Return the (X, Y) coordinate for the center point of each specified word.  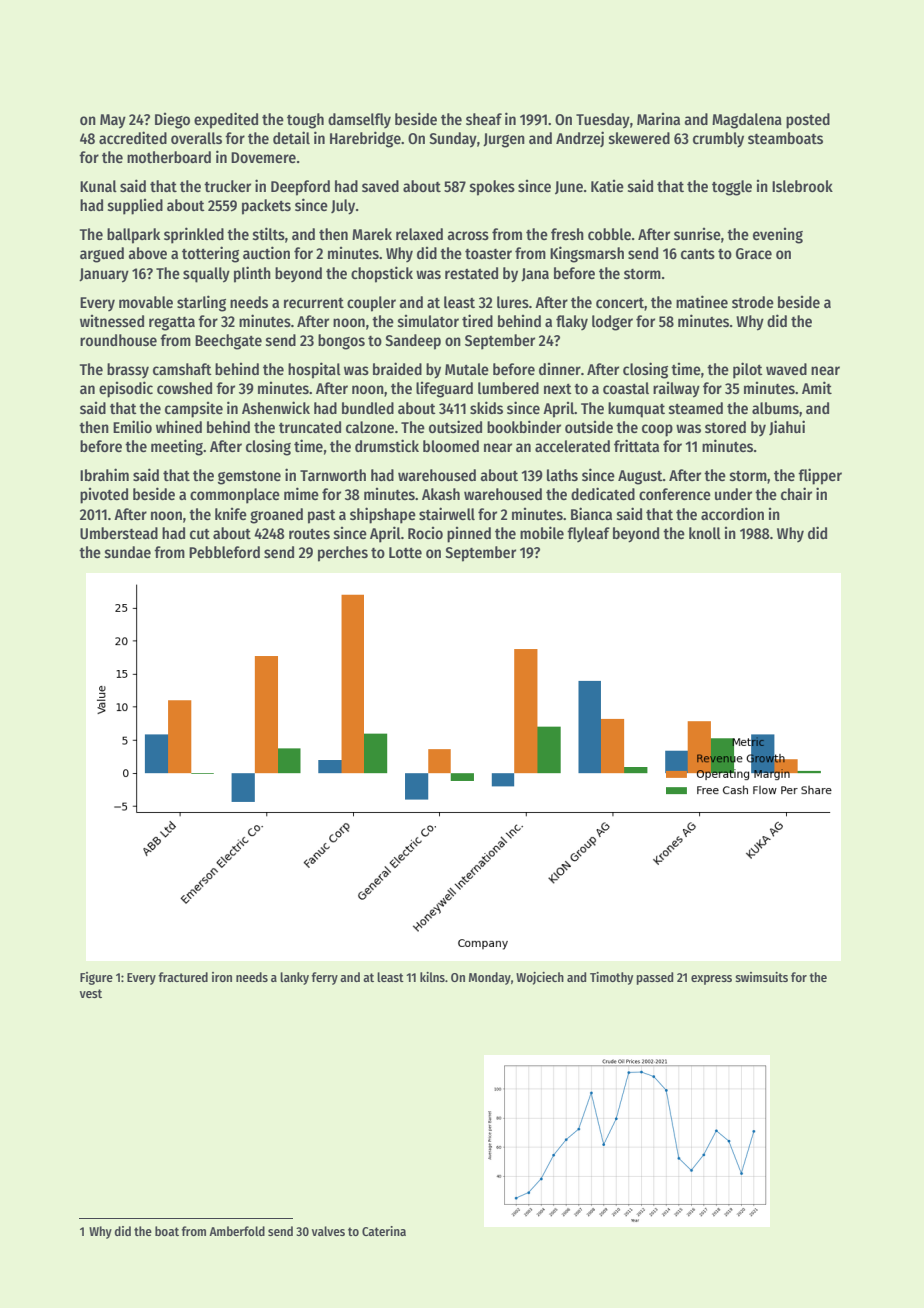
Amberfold (237, 1231)
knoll (705, 533)
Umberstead (119, 533)
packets (266, 207)
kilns (432, 977)
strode (753, 302)
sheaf (484, 119)
